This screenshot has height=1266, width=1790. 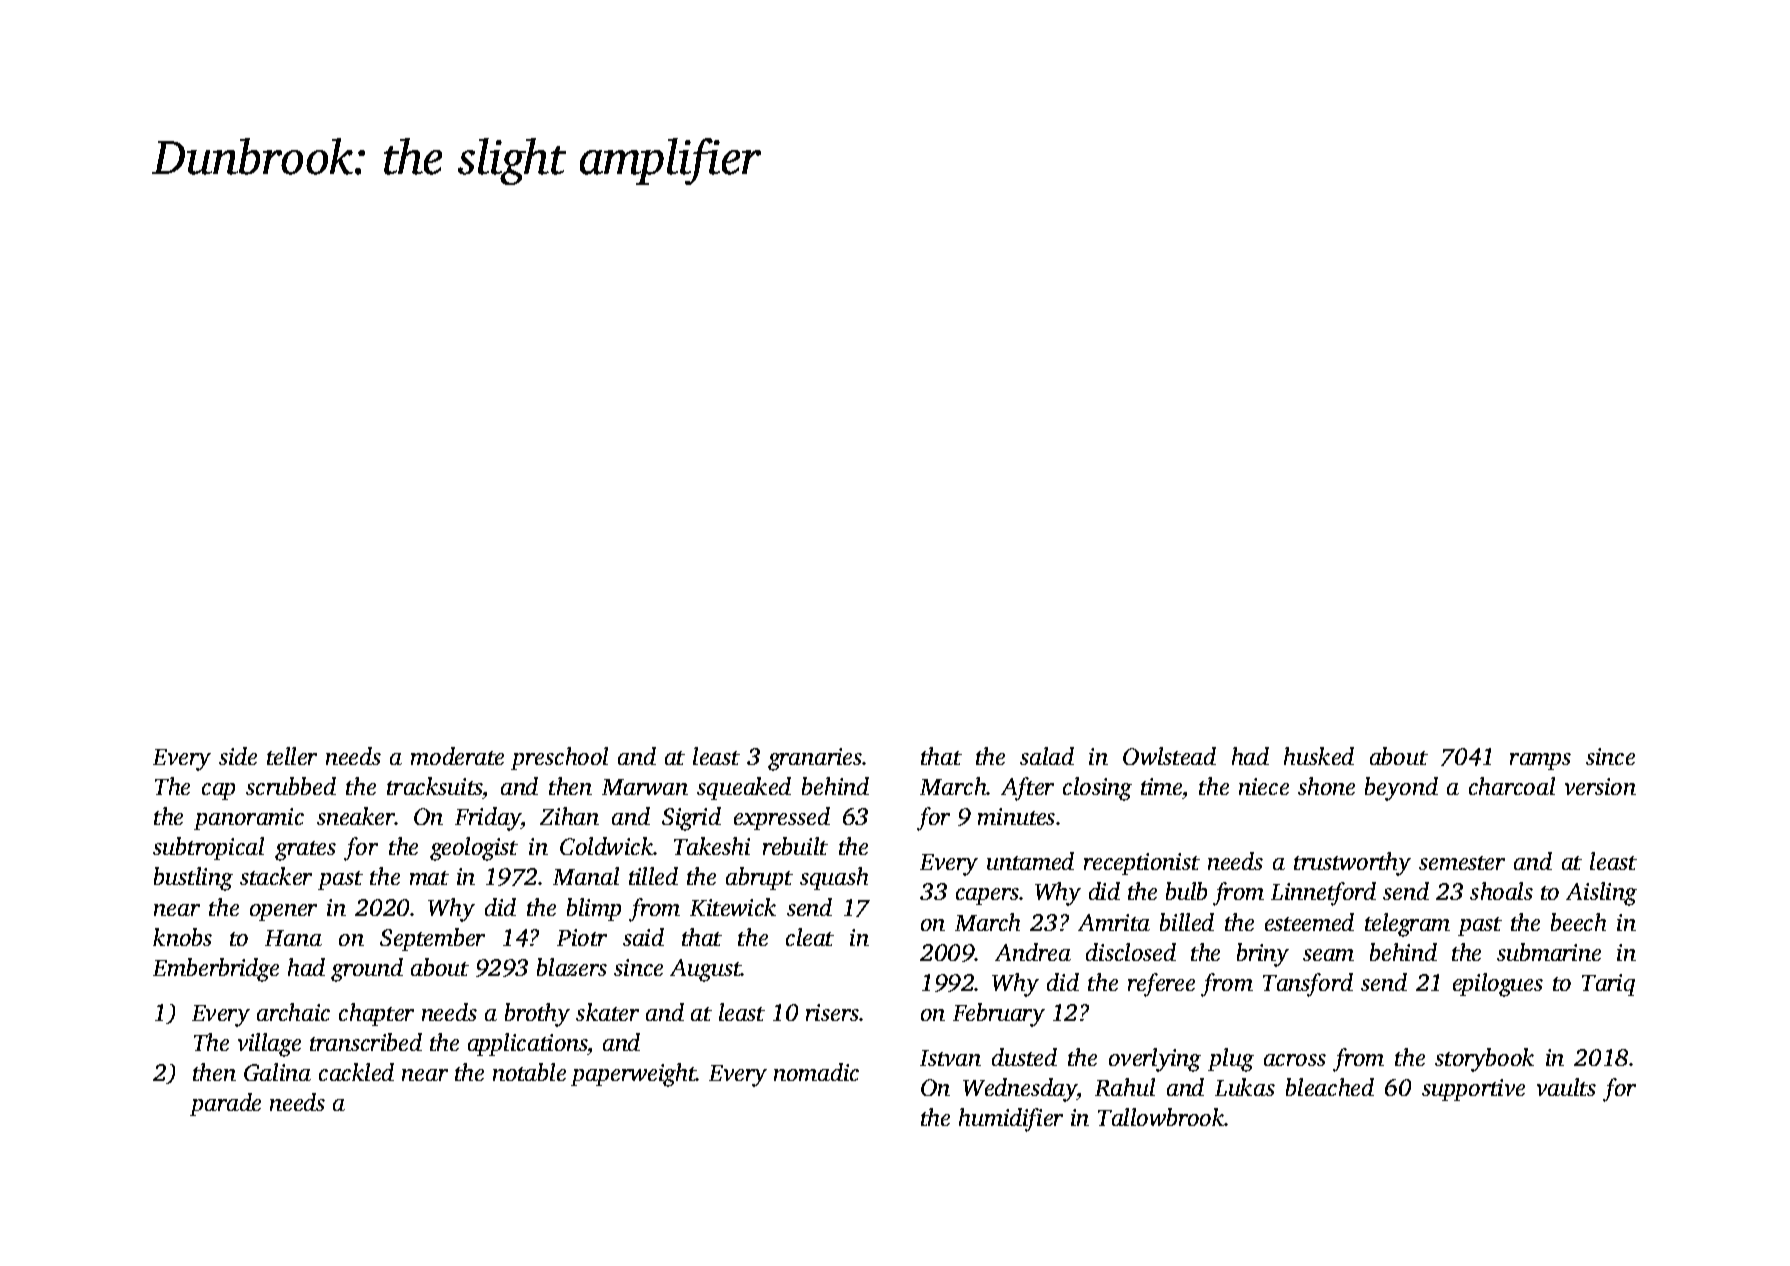 What do you see at coordinates (435, 788) in the screenshot?
I see `tracksuits` at bounding box center [435, 788].
